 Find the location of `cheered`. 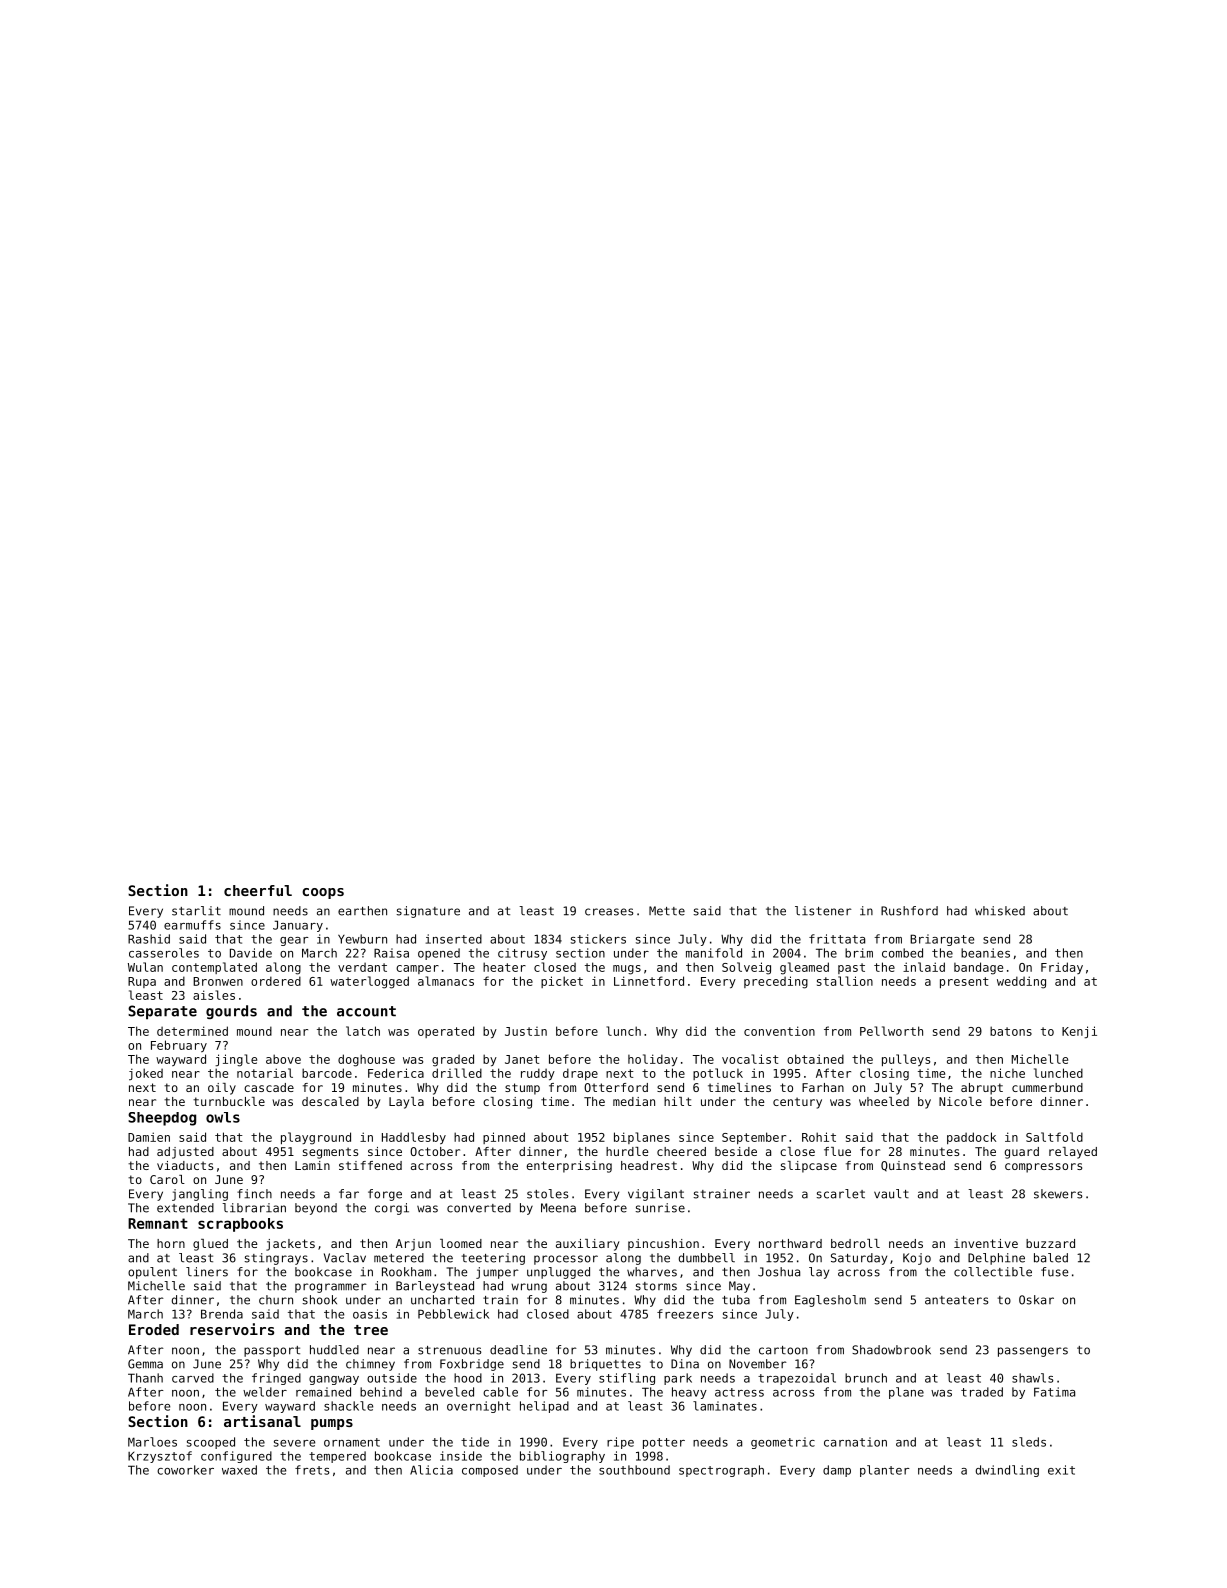

cheered is located at coordinates (681, 1151).
